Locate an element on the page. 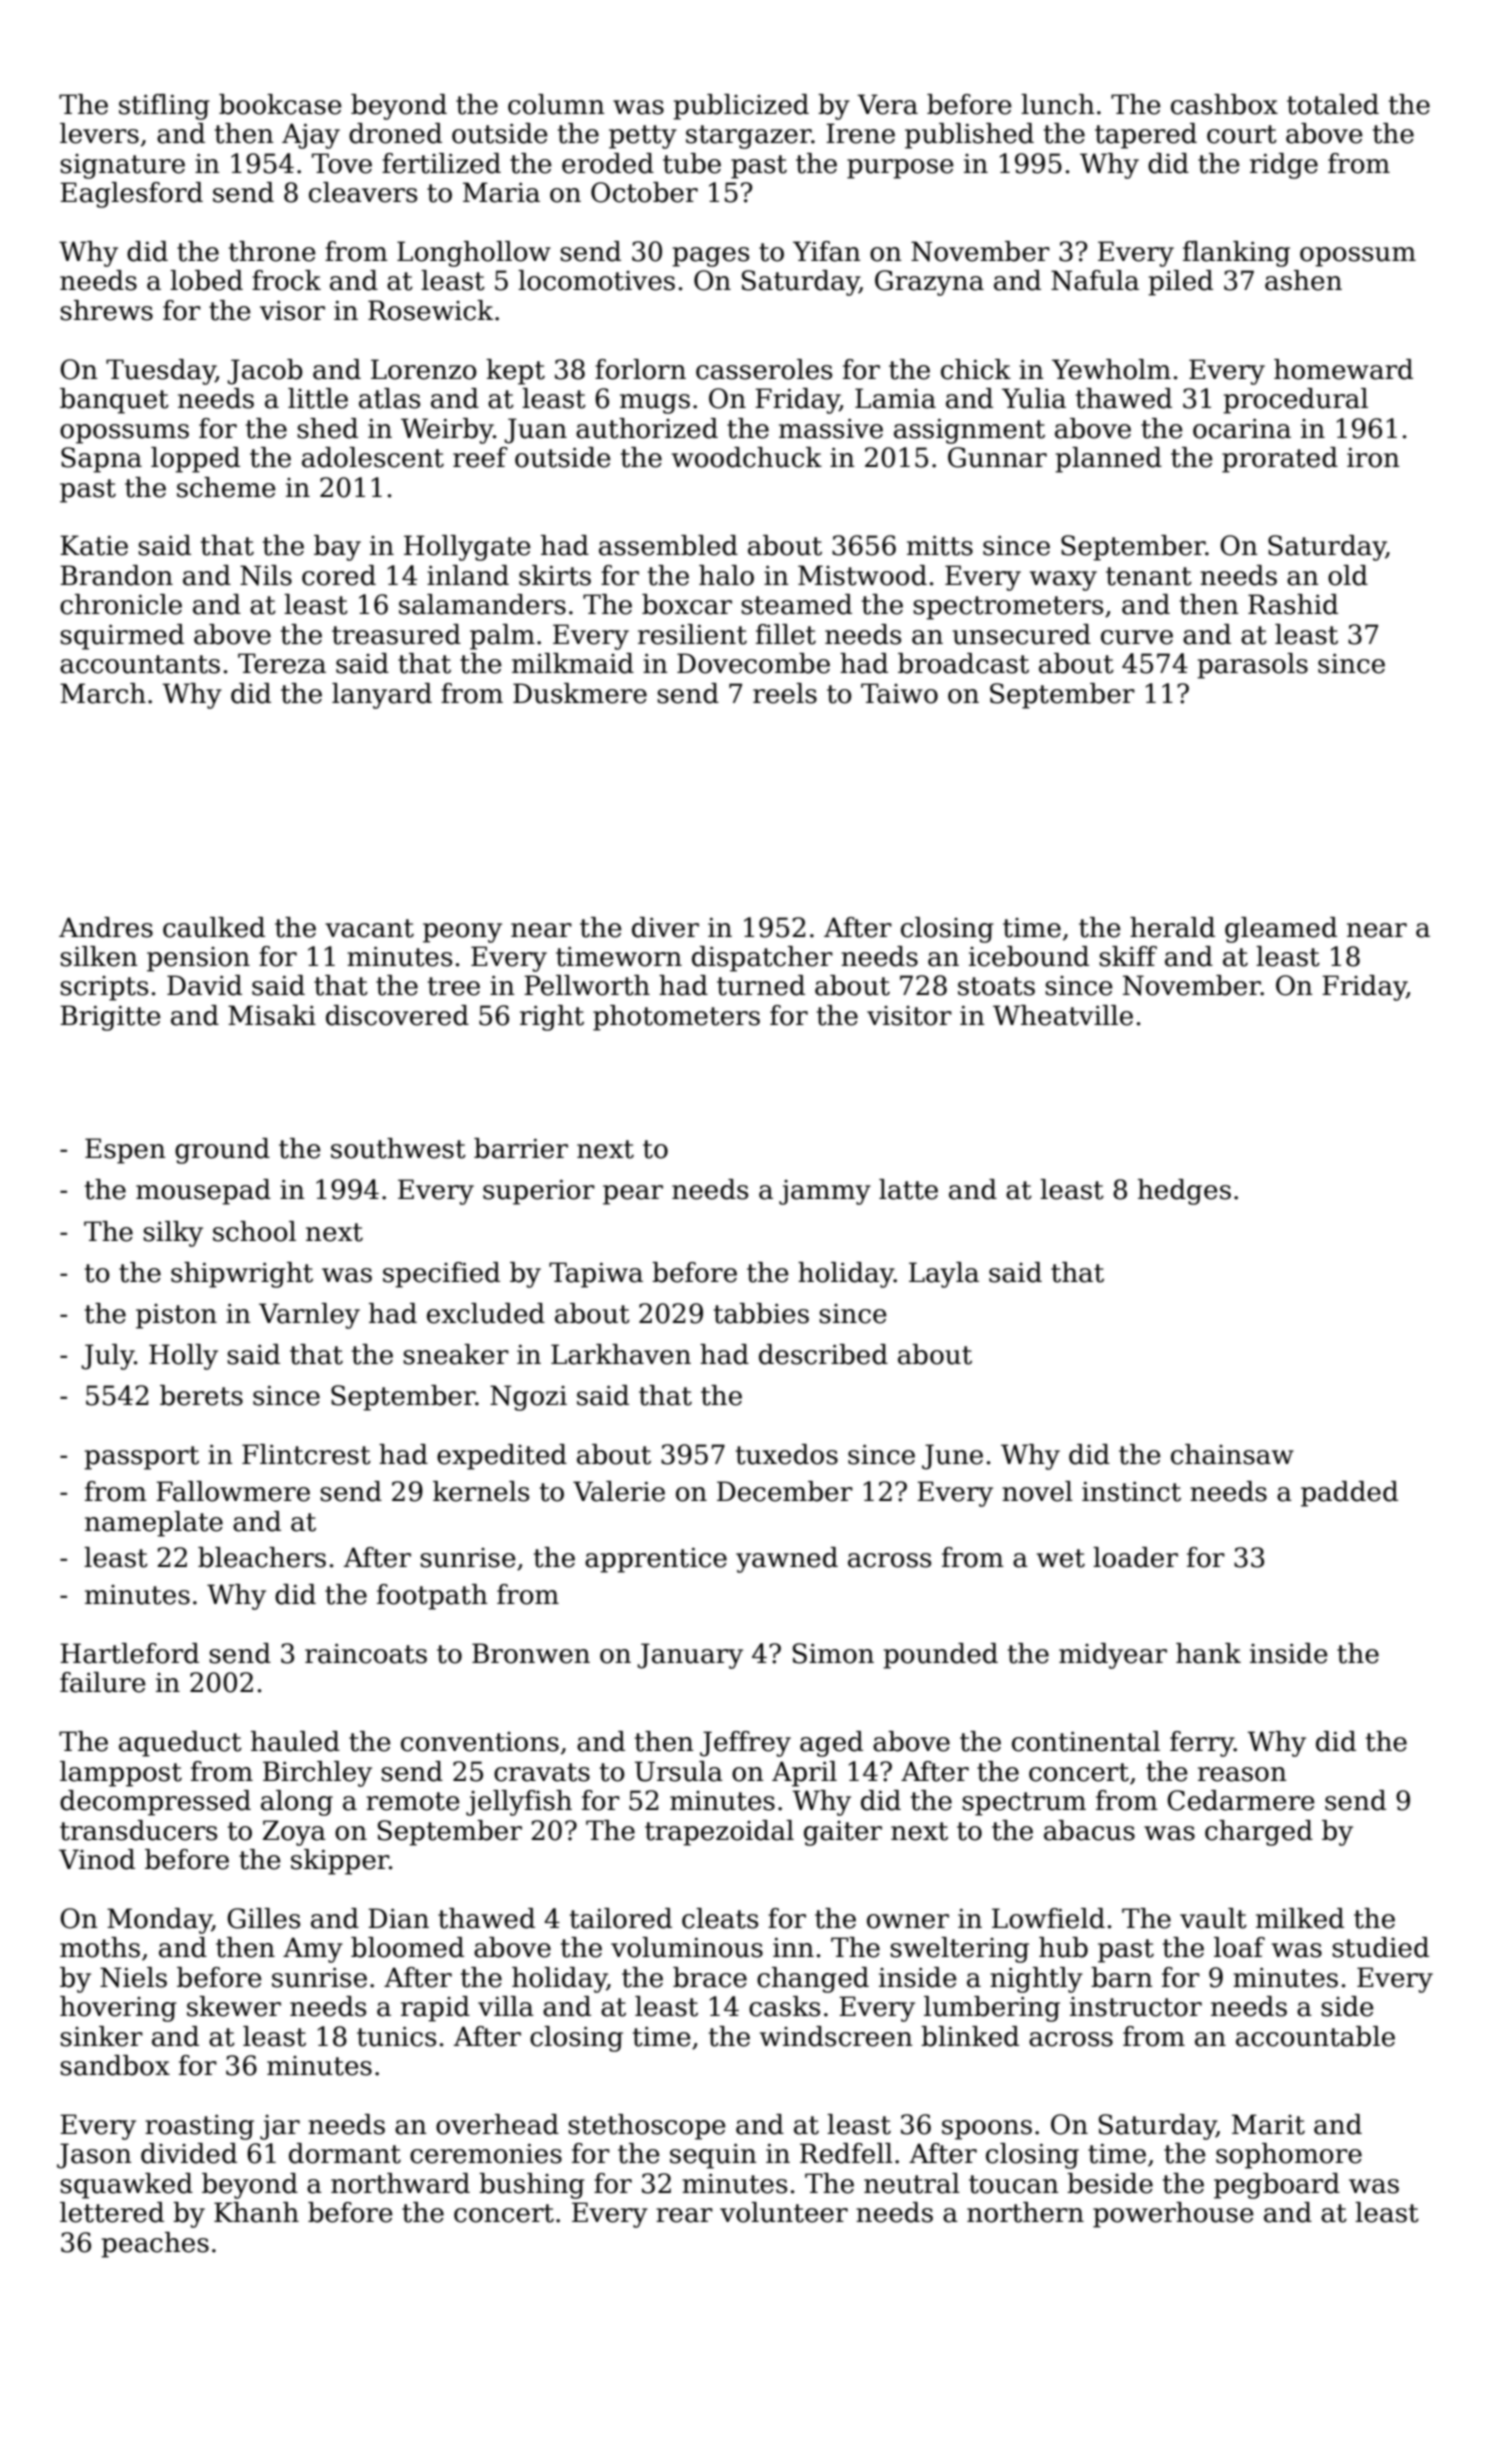 Image resolution: width=1496 pixels, height=2464 pixels. gleamed is located at coordinates (1281, 930).
